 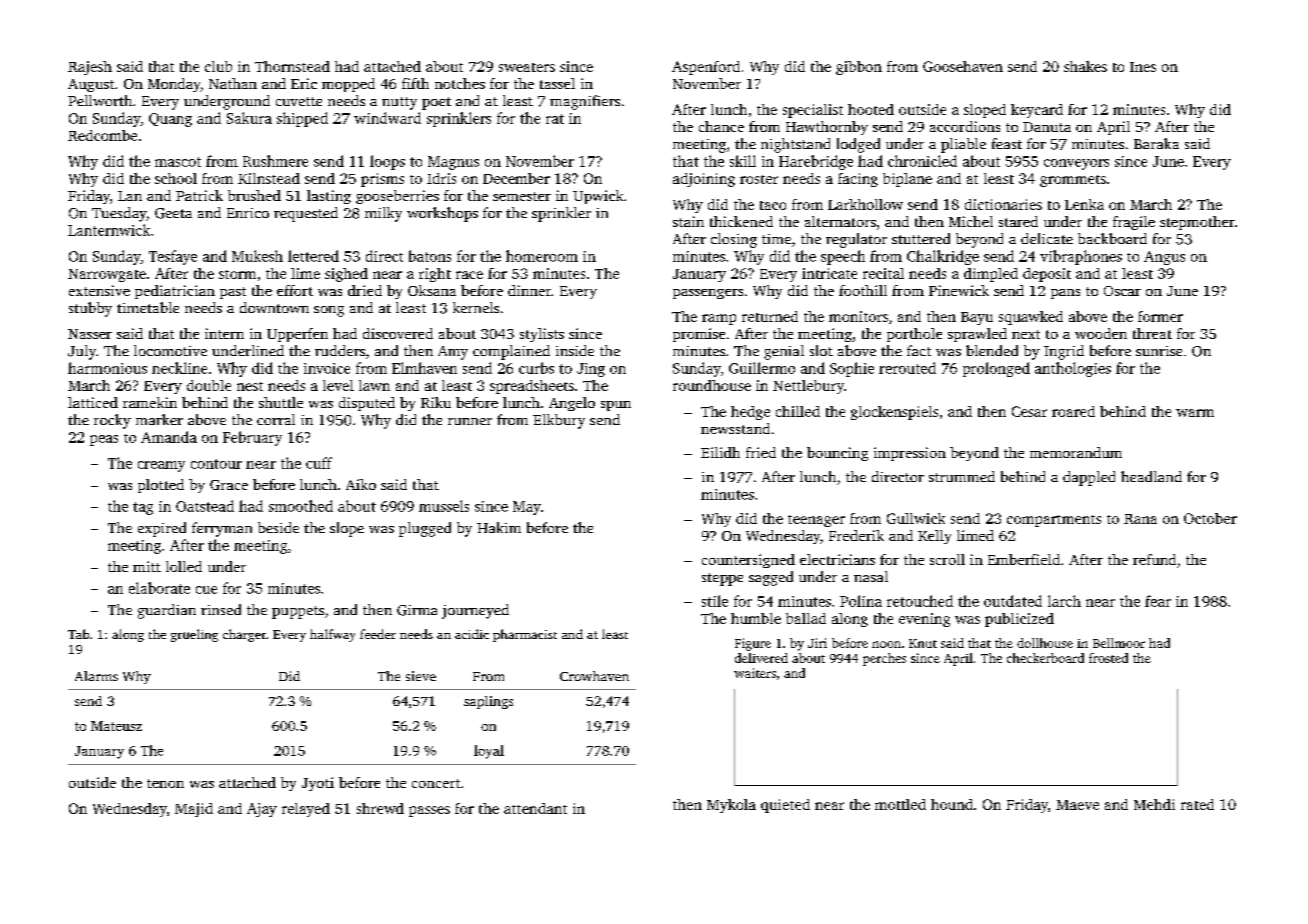 I want to click on Enrico, so click(x=248, y=213).
